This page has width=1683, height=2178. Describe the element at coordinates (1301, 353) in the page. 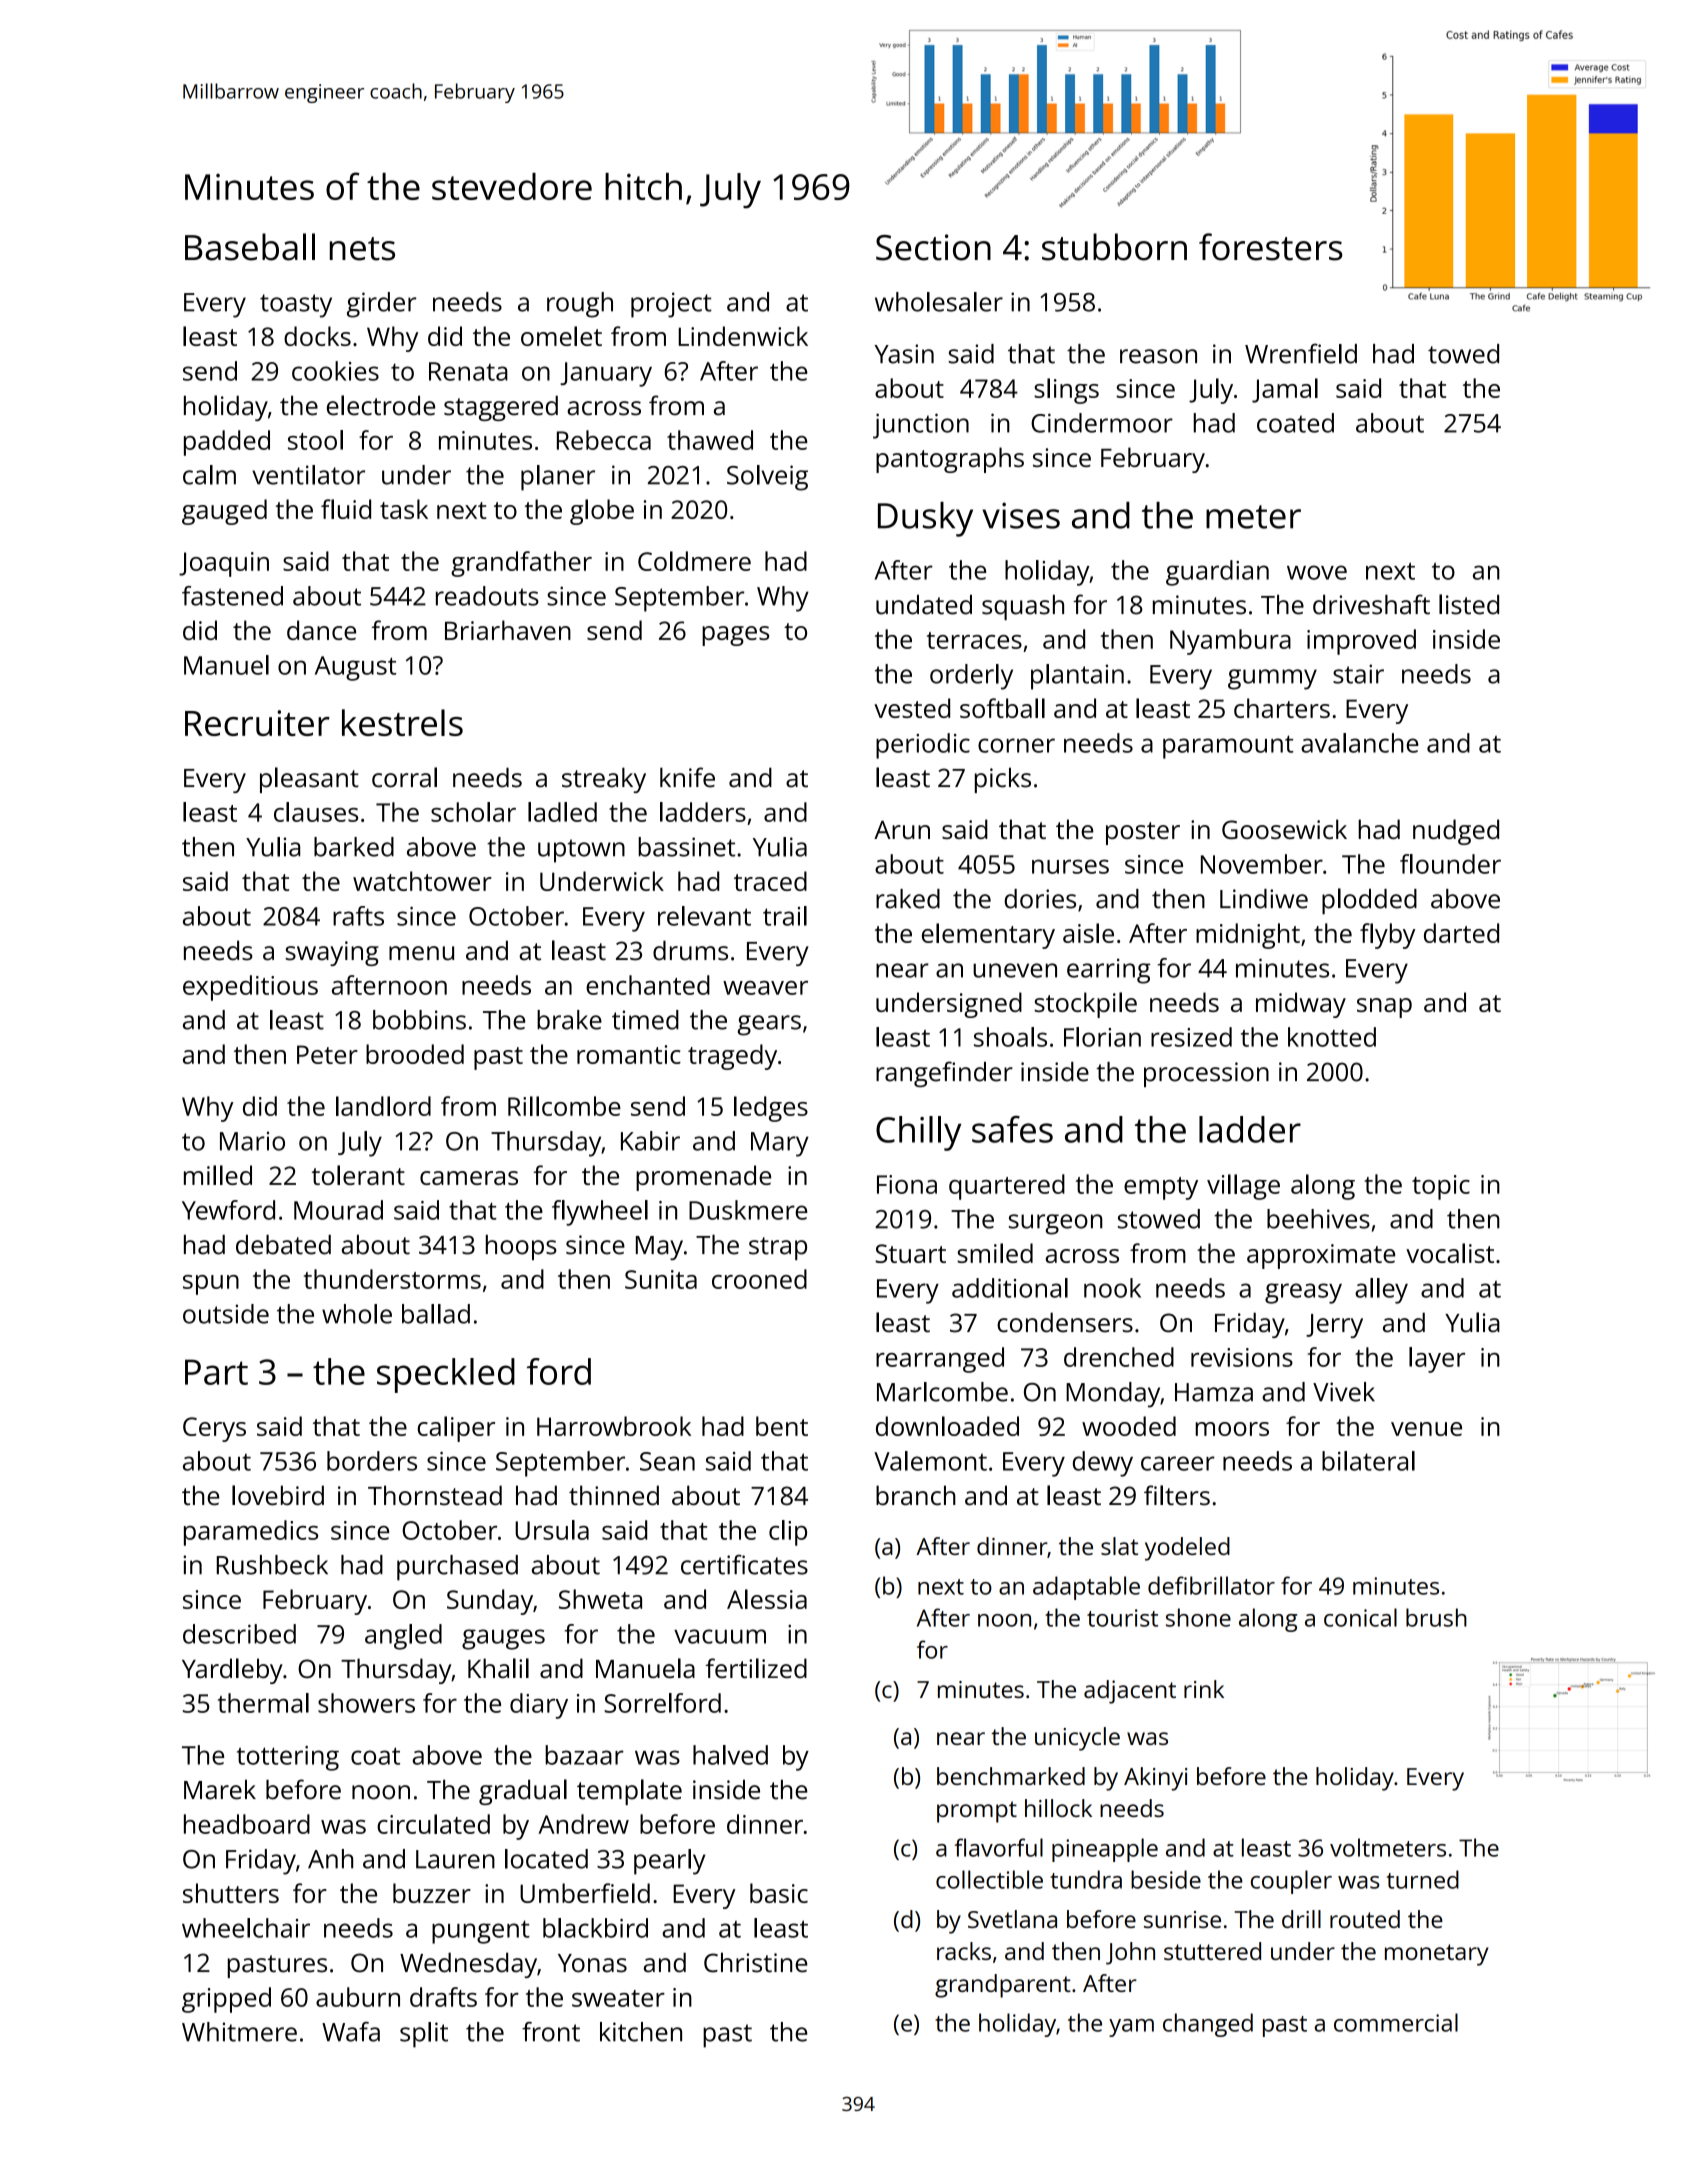

I see `Wrenfield` at that location.
